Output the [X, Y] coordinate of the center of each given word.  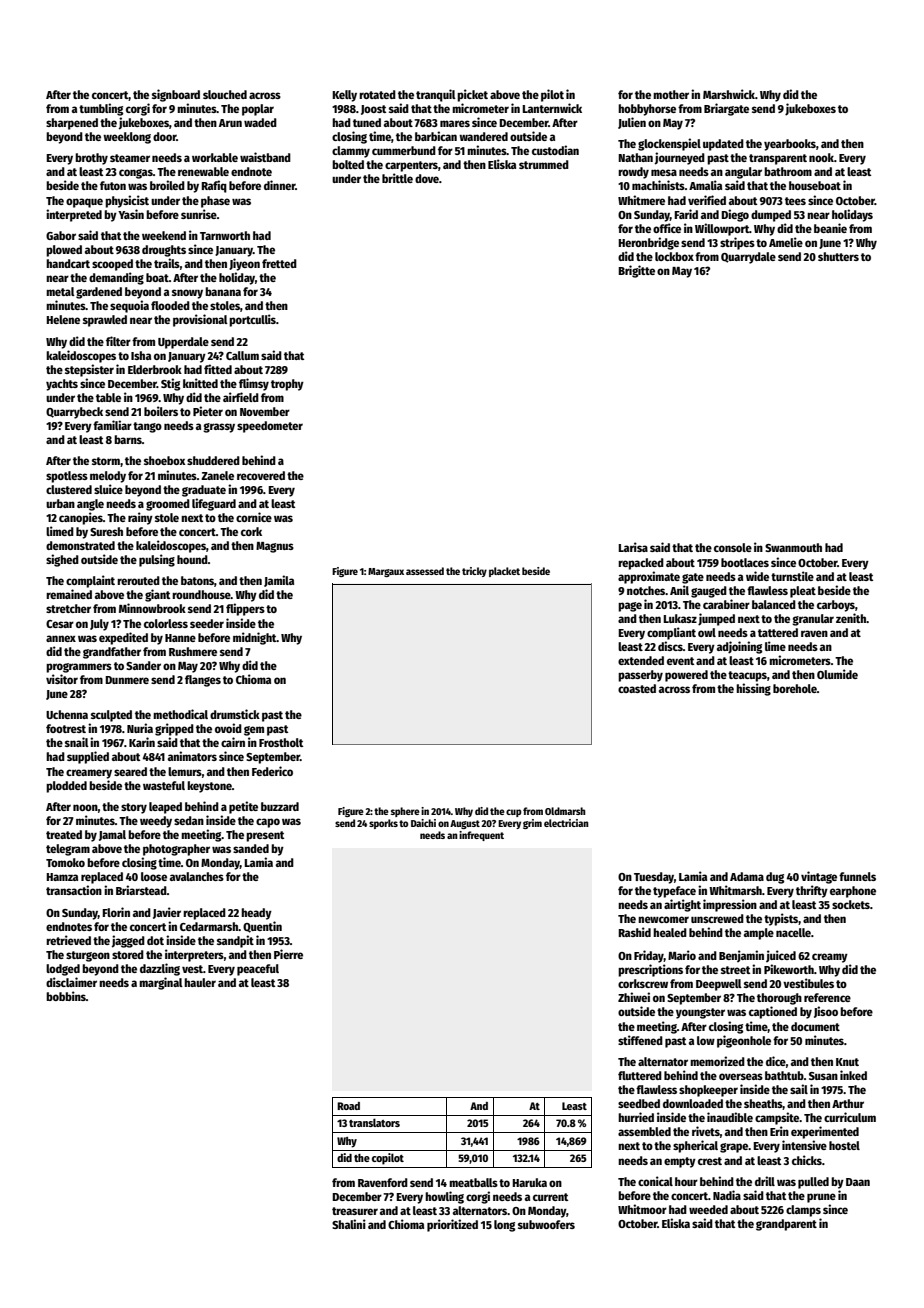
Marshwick [729, 94]
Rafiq [214, 186]
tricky [474, 572]
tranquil [436, 95]
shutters [838, 256]
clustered [69, 489]
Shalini [349, 1224]
